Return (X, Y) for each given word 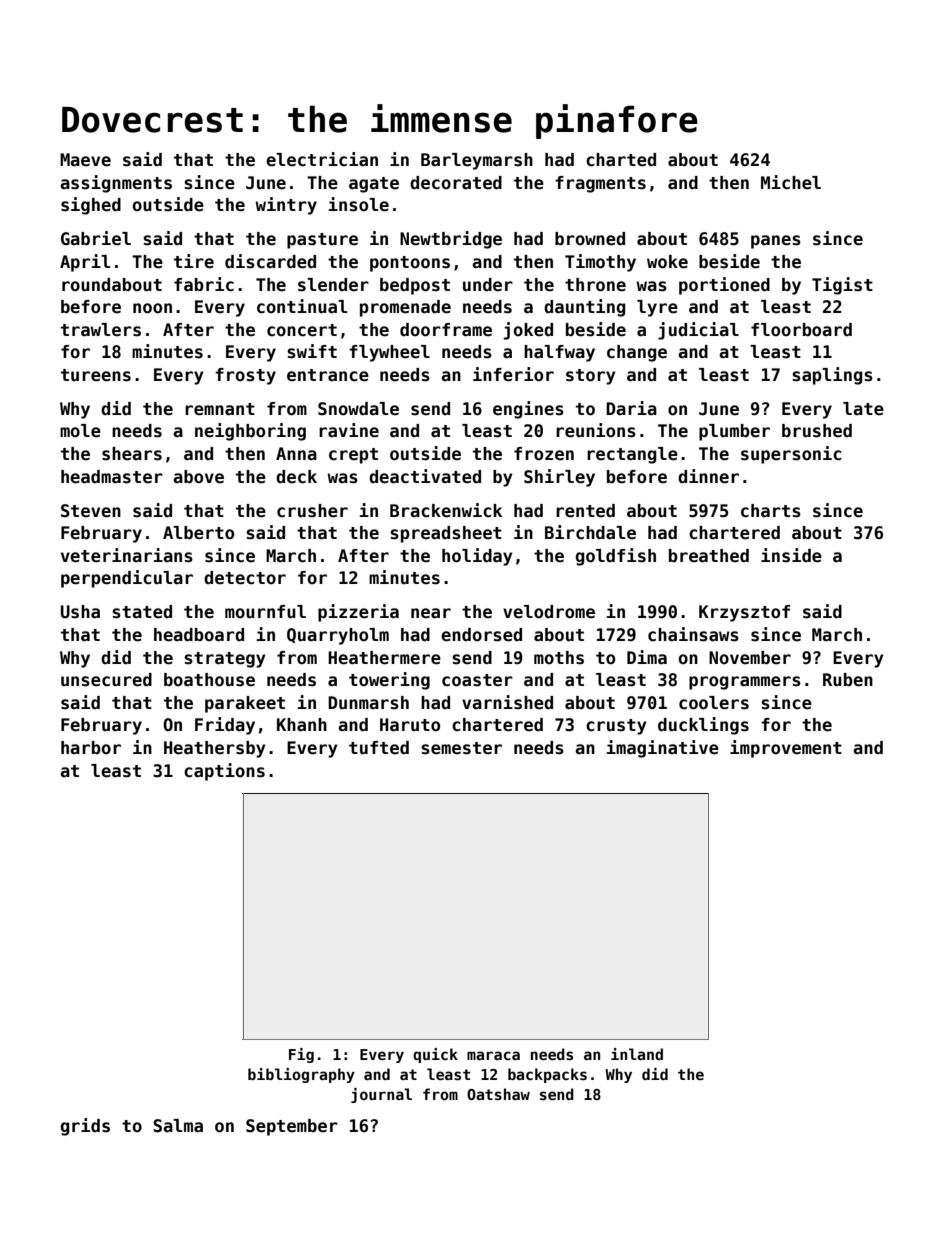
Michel (791, 182)
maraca (493, 1055)
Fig (301, 1055)
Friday (225, 726)
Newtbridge (451, 240)
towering (389, 681)
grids (85, 1127)
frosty (245, 376)
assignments (116, 184)
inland (637, 1054)
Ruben (848, 680)
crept (353, 456)
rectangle (632, 455)
